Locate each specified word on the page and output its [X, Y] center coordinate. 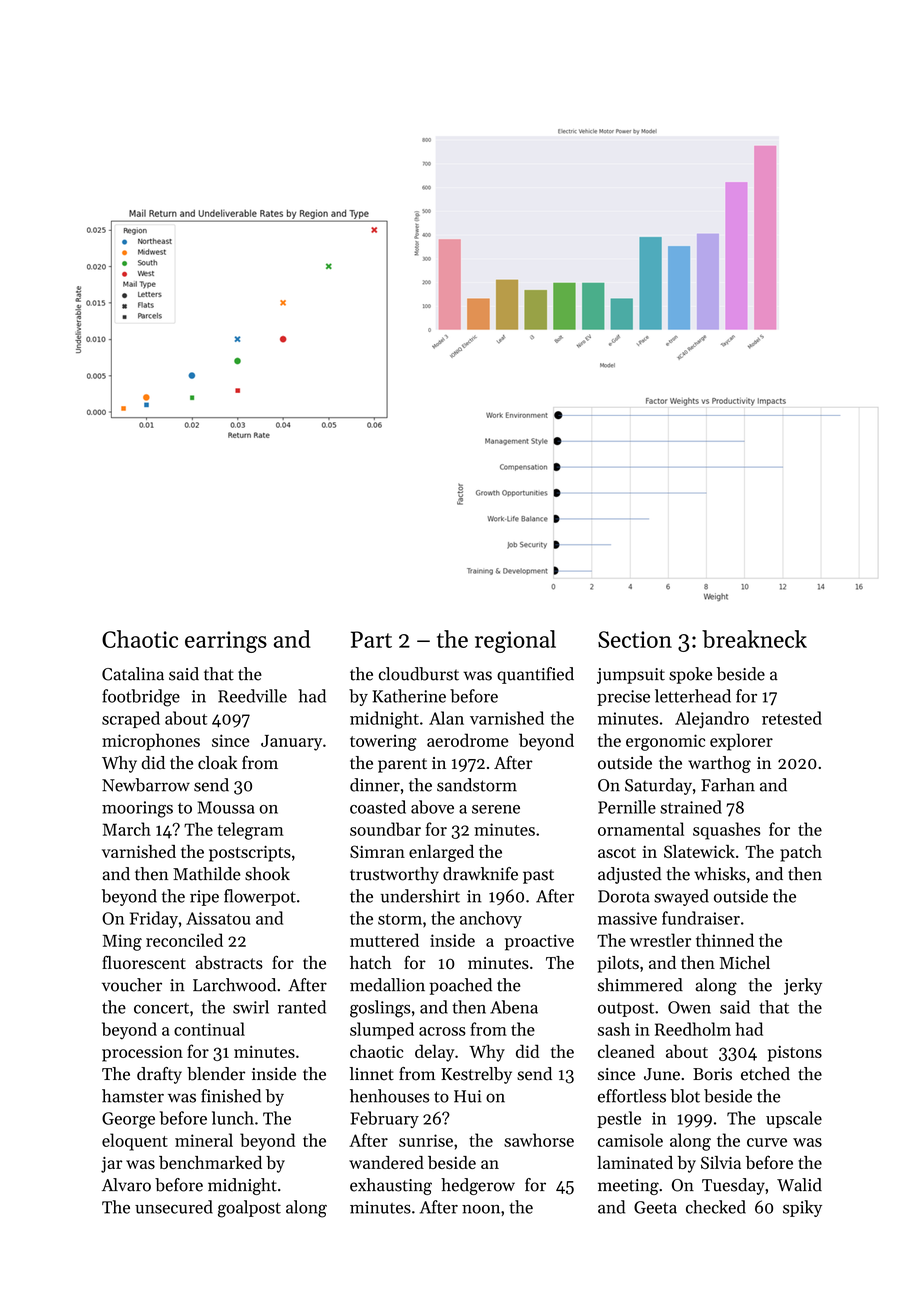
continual [209, 1029]
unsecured [174, 1207]
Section [635, 639]
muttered [384, 940]
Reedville [252, 696]
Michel [745, 962]
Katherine [409, 696]
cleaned [626, 1051]
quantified [535, 675]
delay [435, 1053]
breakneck [754, 639]
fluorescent [144, 962]
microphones [151, 742]
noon [481, 1209]
